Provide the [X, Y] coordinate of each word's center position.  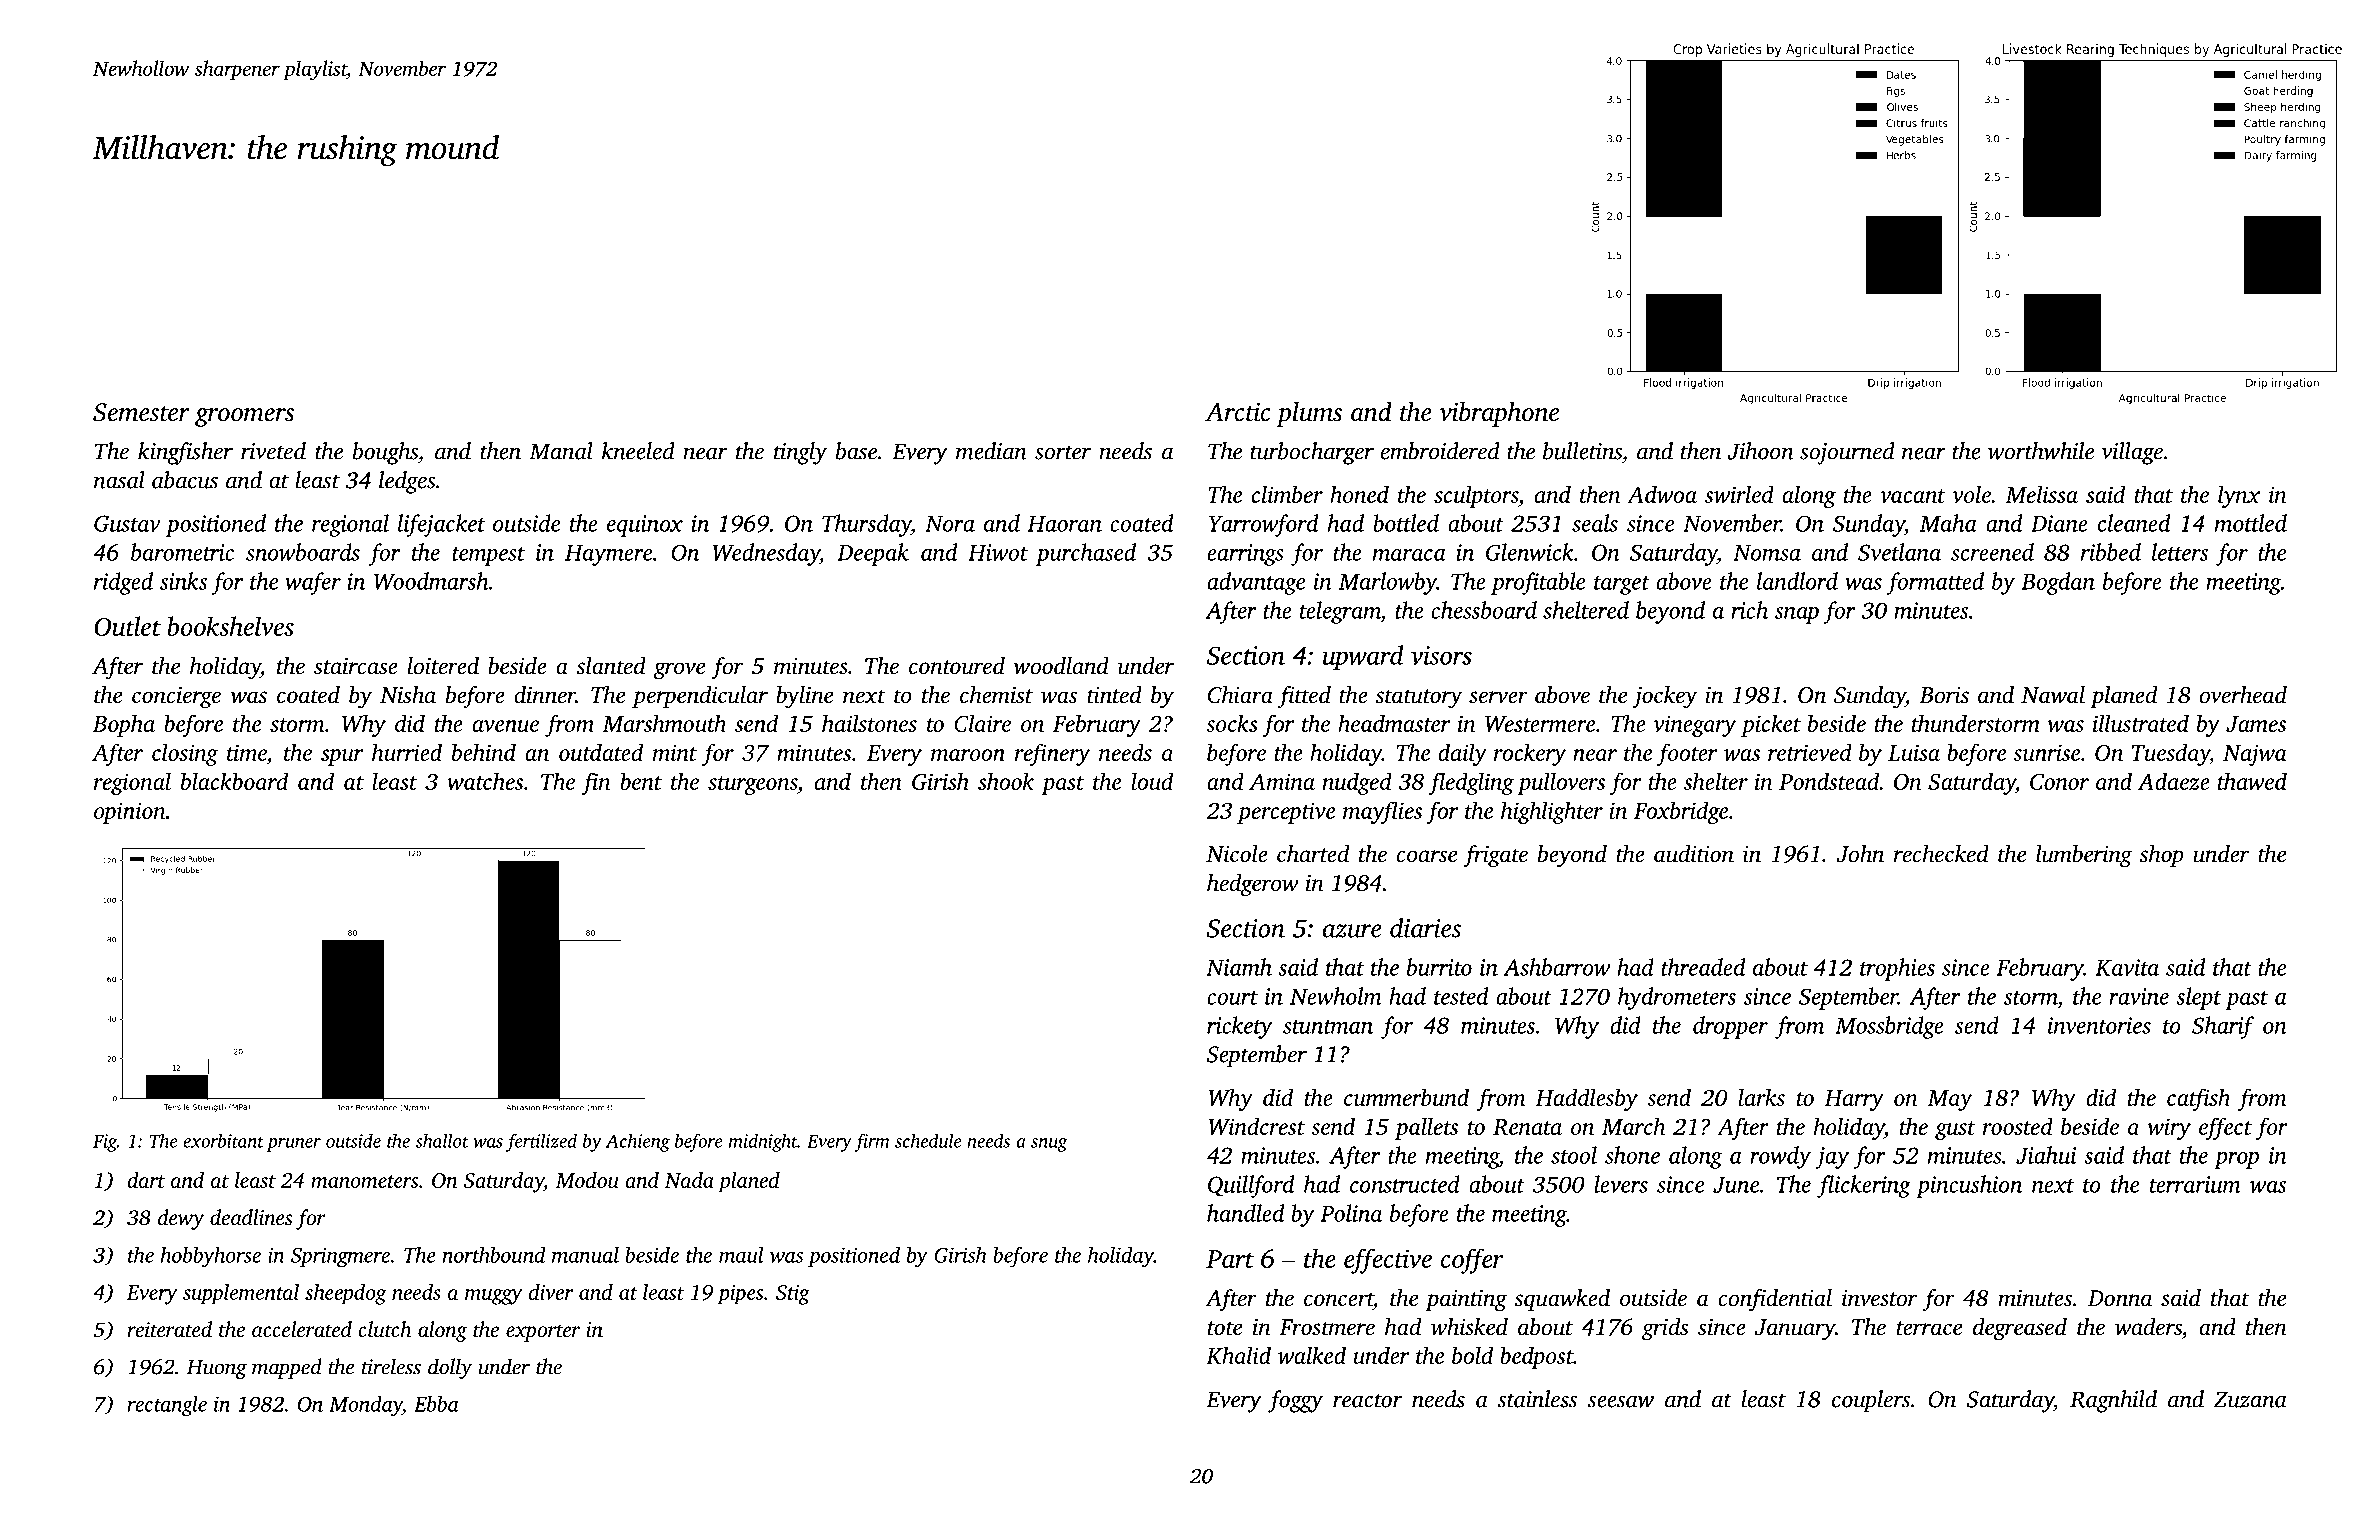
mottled [2251, 523]
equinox [645, 526]
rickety [1239, 1027]
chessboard [1484, 610]
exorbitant [223, 1140]
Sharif [2223, 1027]
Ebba [436, 1403]
